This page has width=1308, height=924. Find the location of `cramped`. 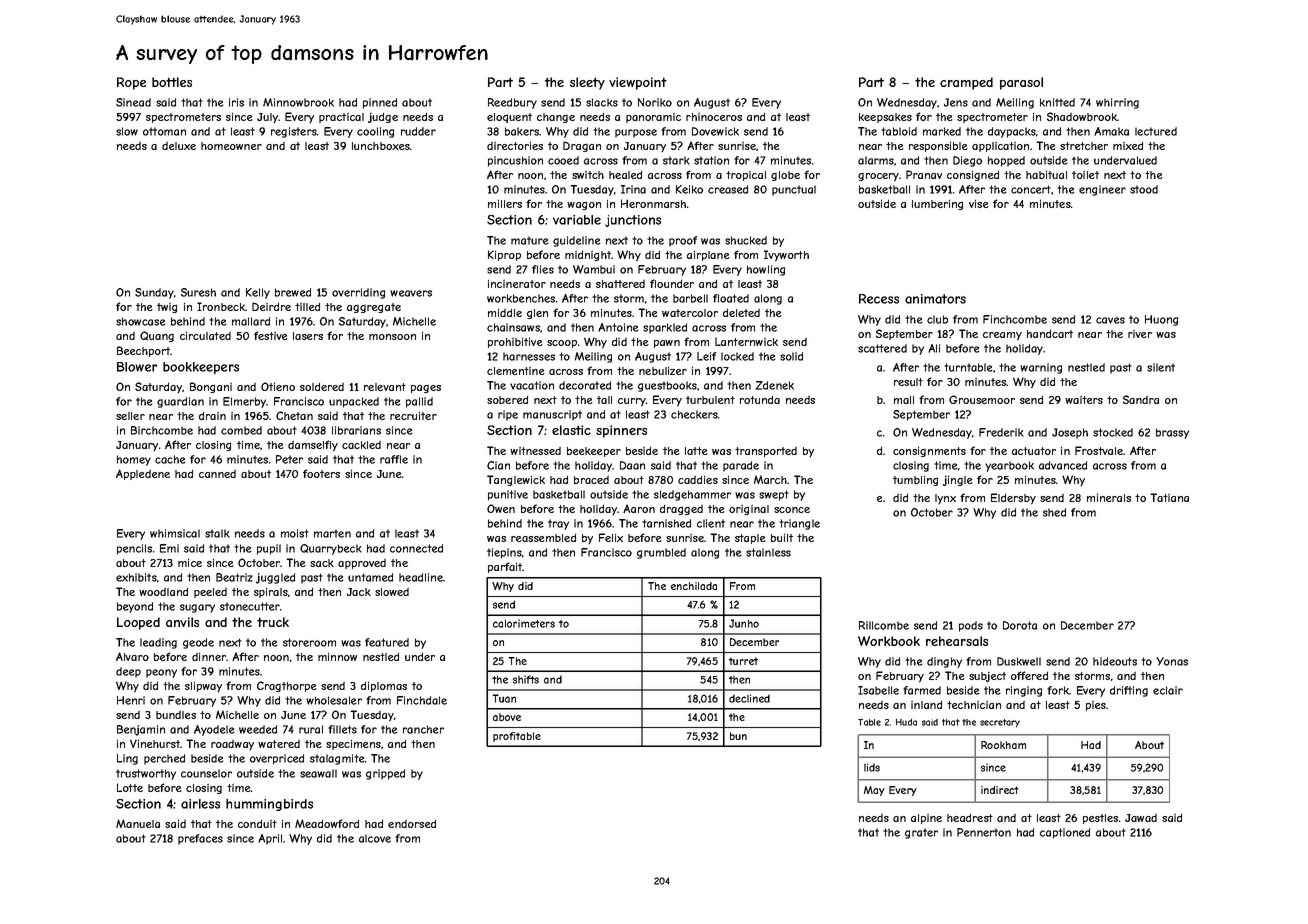

cramped is located at coordinates (966, 83).
